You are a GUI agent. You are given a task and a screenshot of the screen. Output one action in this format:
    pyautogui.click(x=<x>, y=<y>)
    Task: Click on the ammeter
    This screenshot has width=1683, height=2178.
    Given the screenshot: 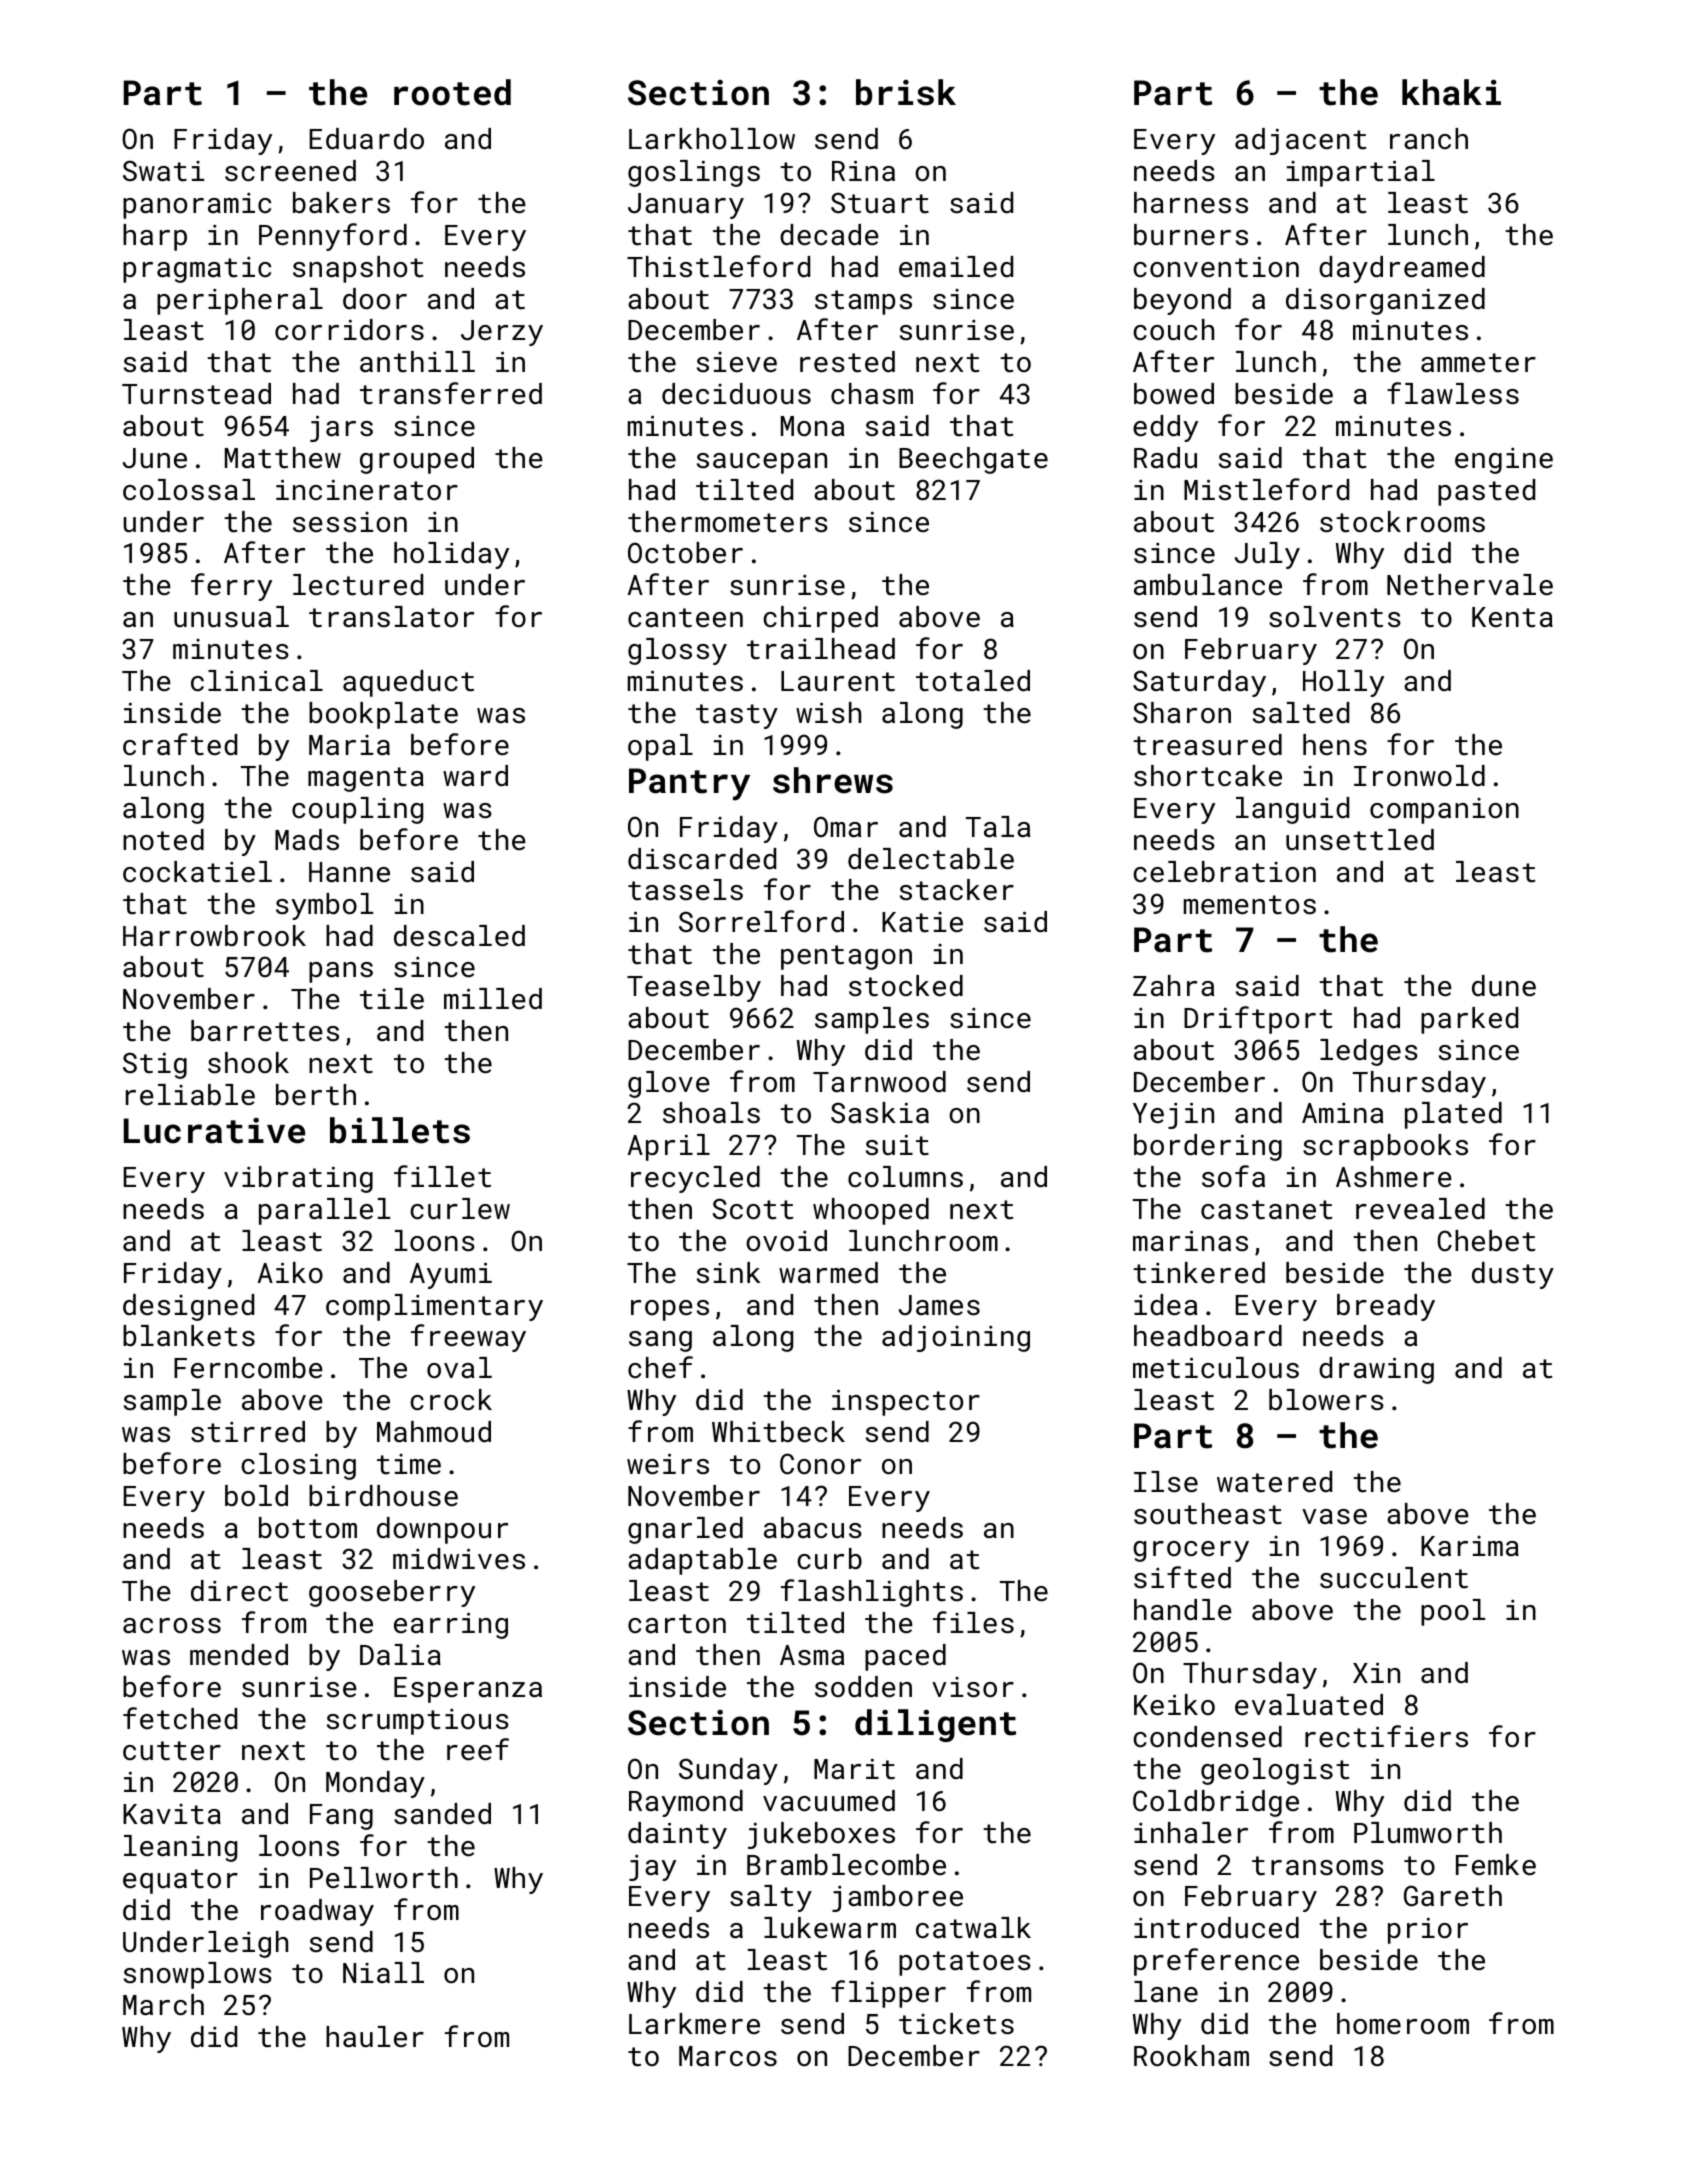 What is the action you would take?
    pyautogui.click(x=1478, y=363)
